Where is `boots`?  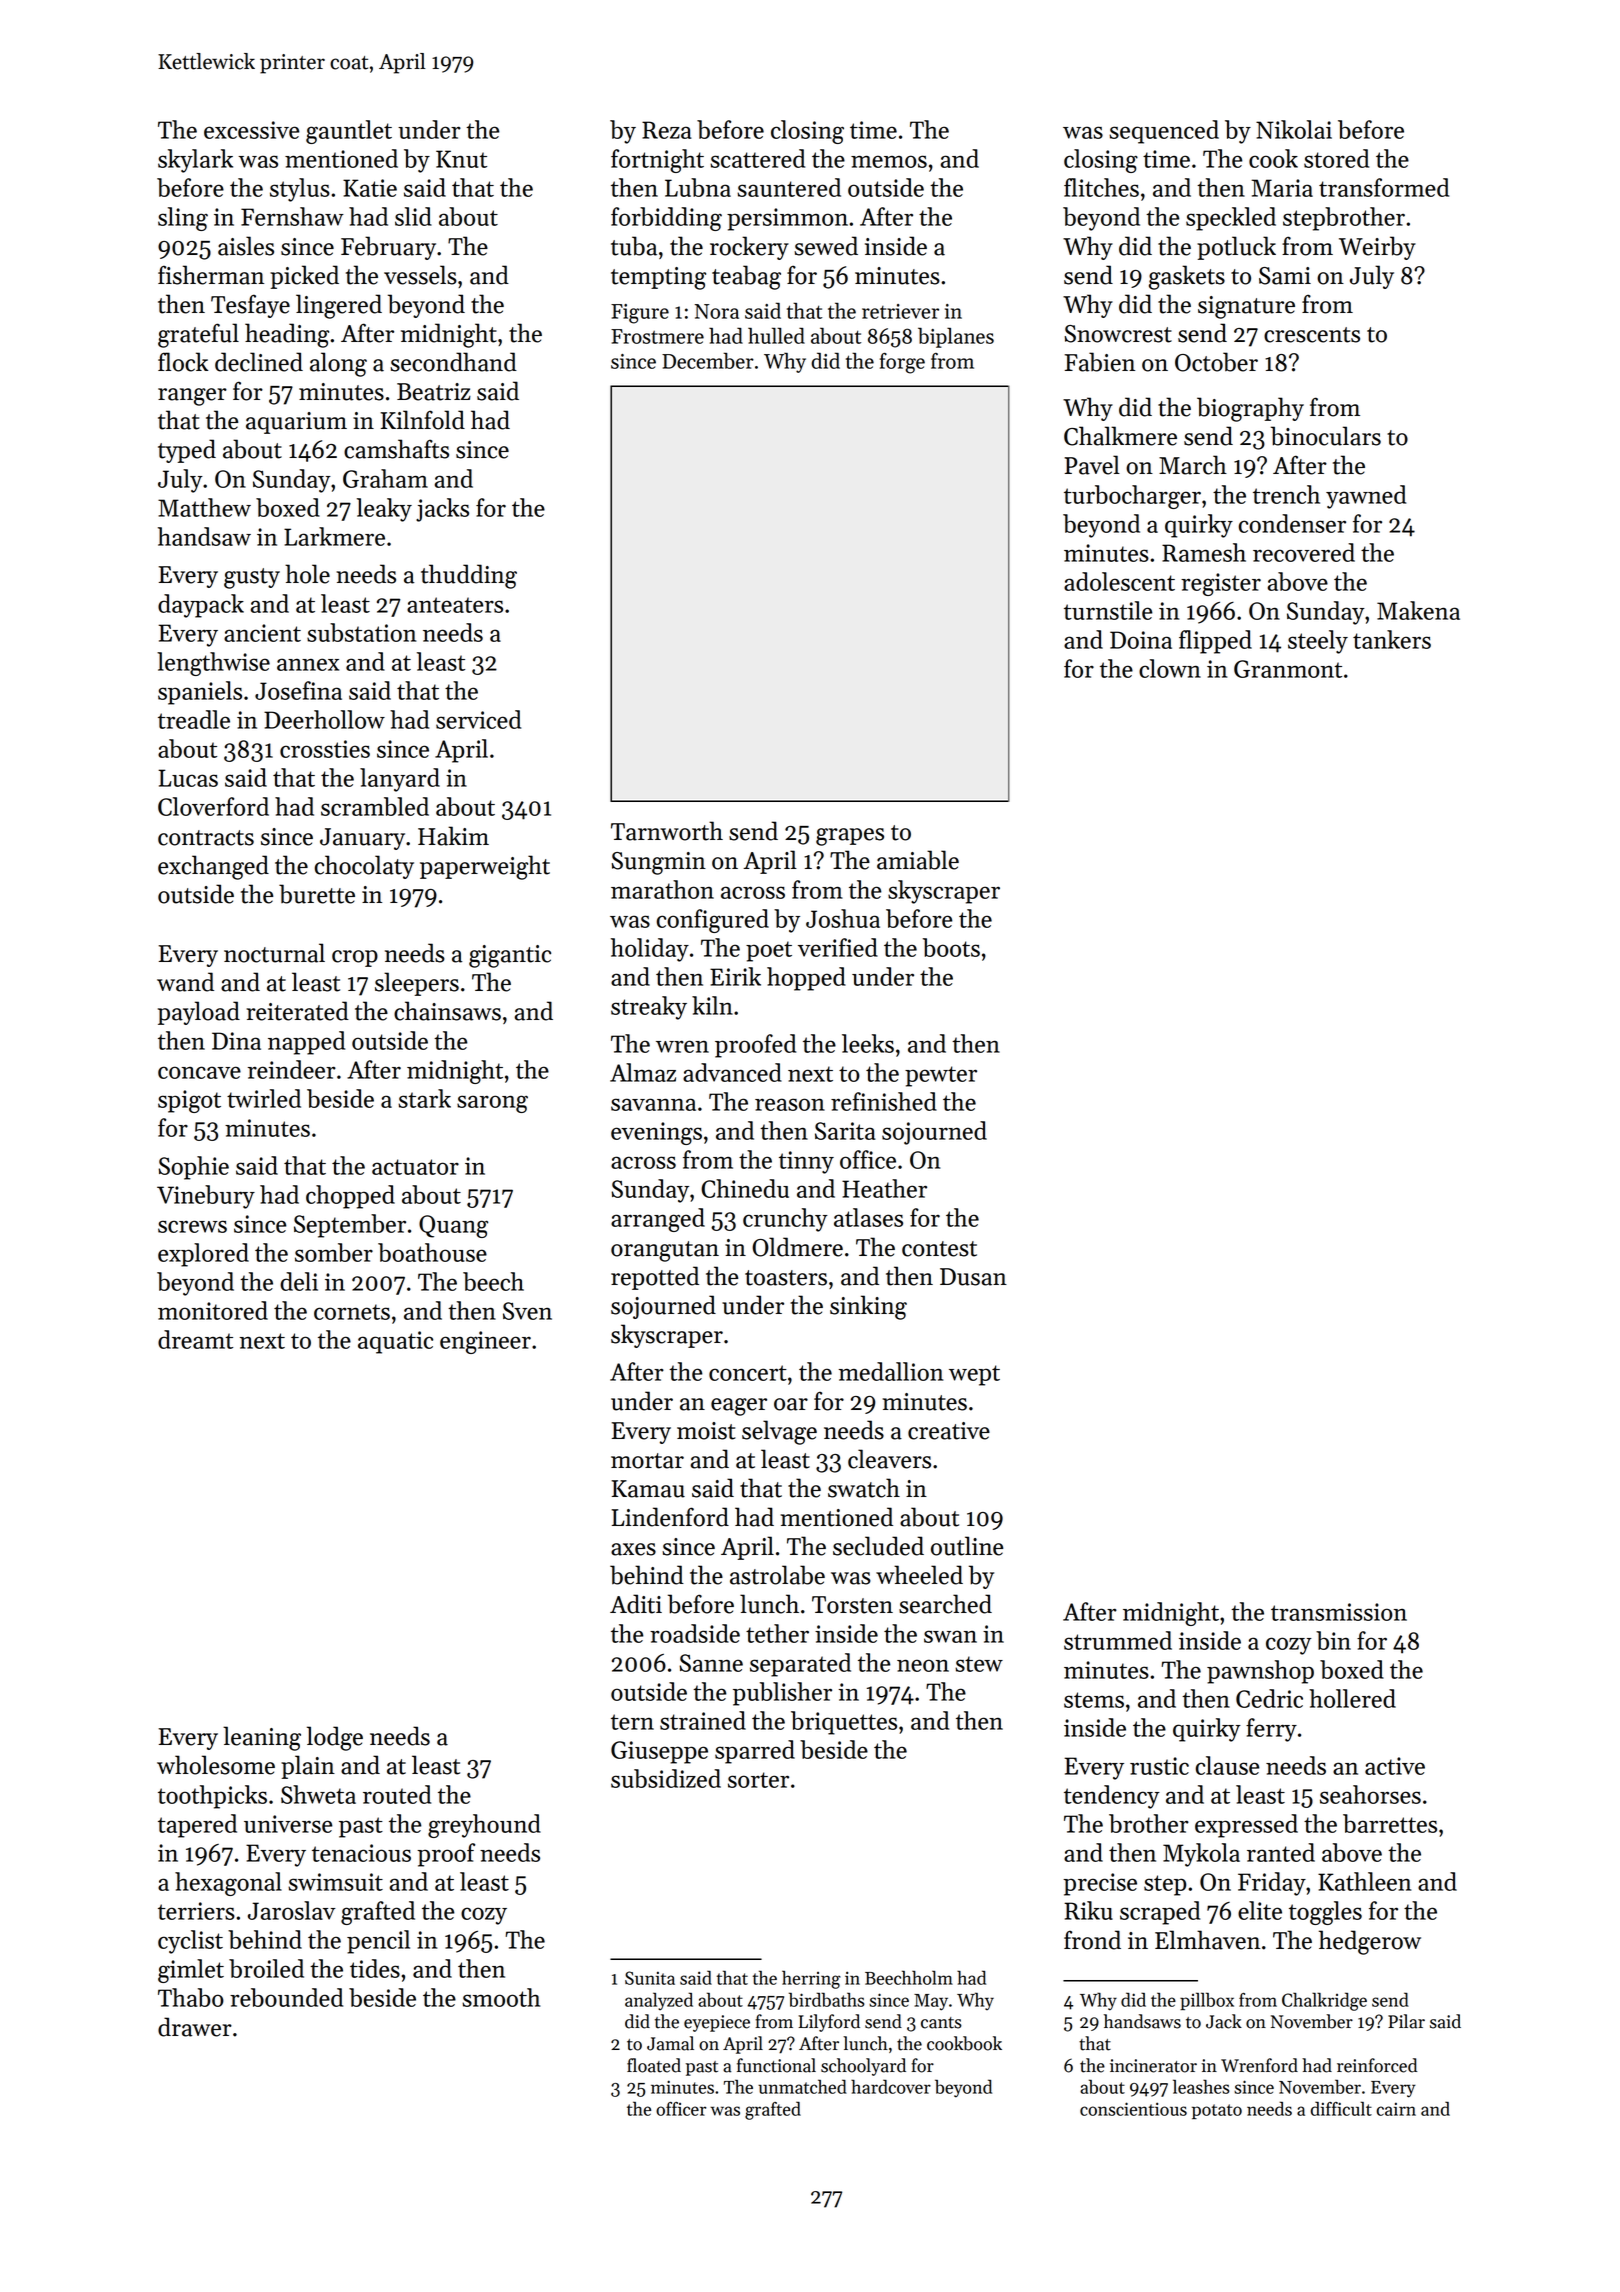
boots is located at coordinates (951, 947).
